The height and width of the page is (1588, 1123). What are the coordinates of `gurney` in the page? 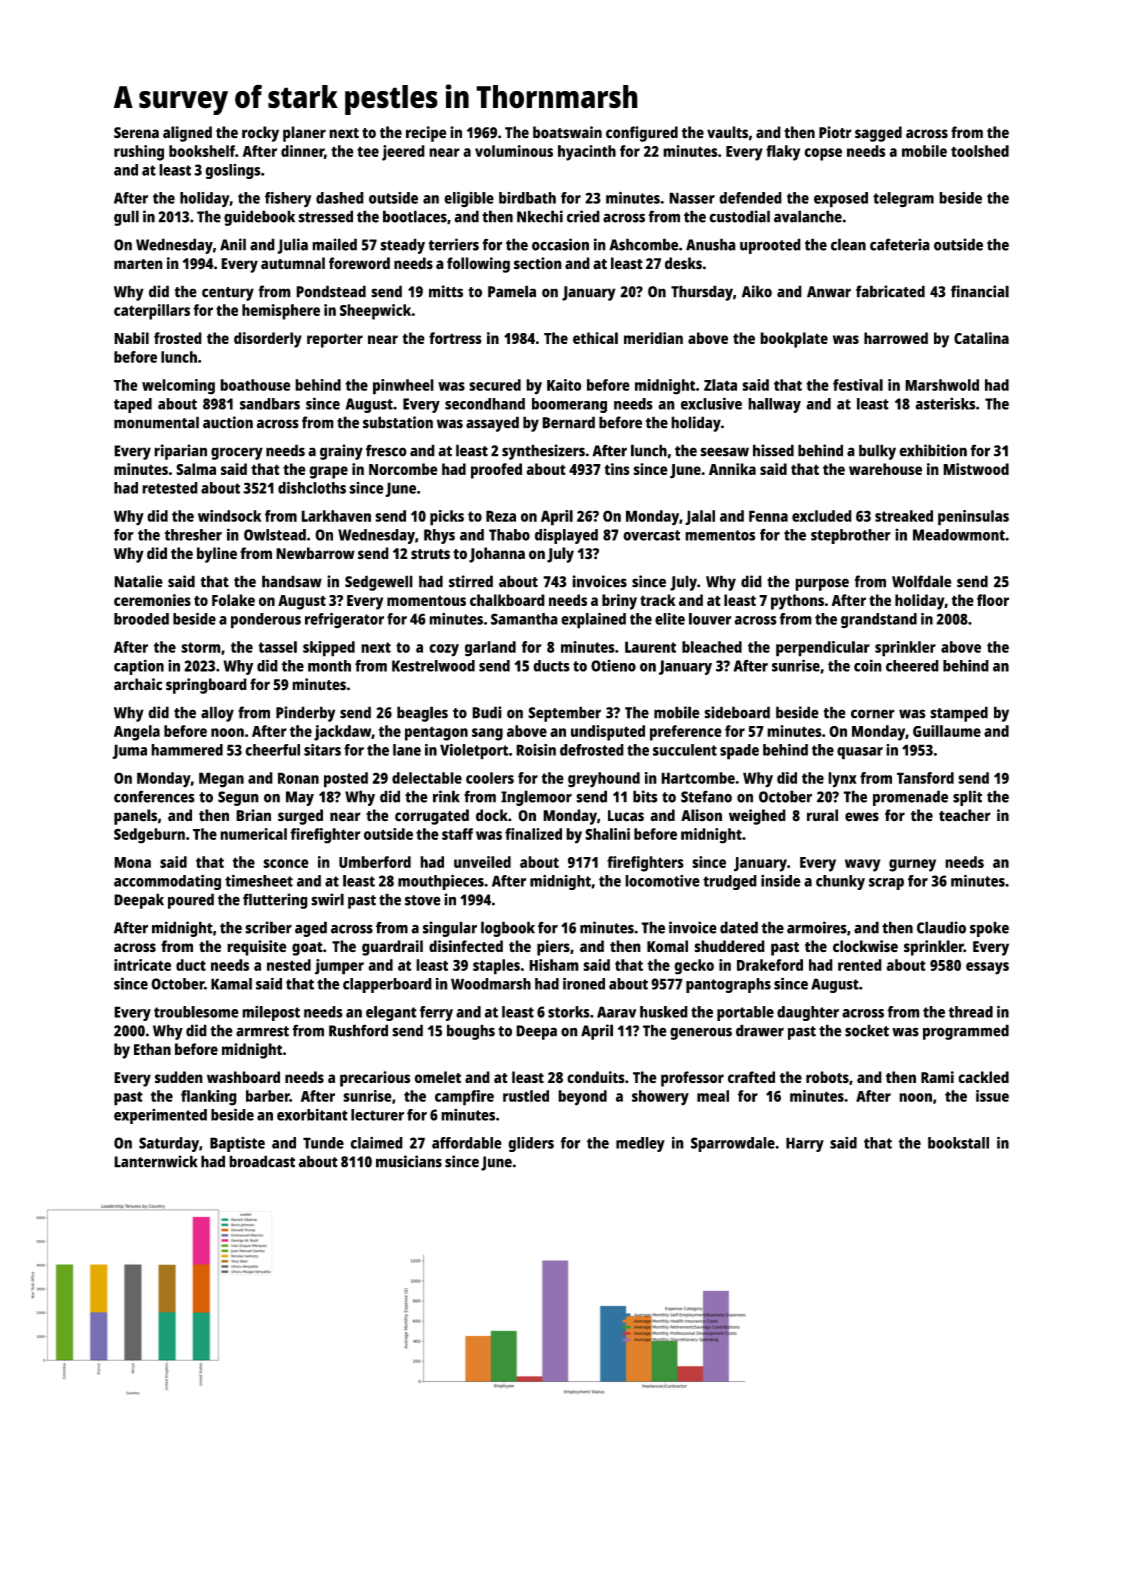 It's located at (912, 865).
